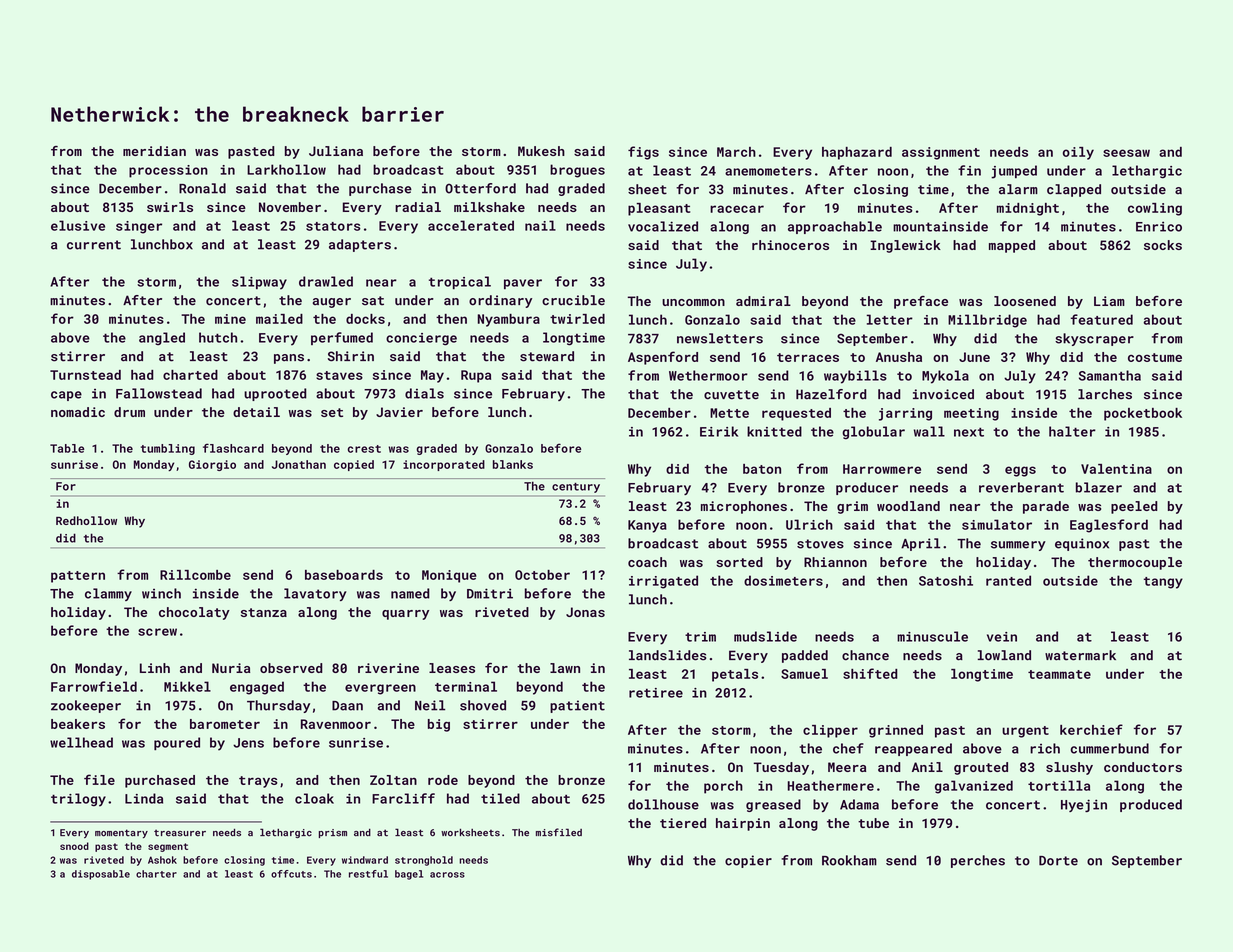  I want to click on Rillcombe, so click(195, 575).
